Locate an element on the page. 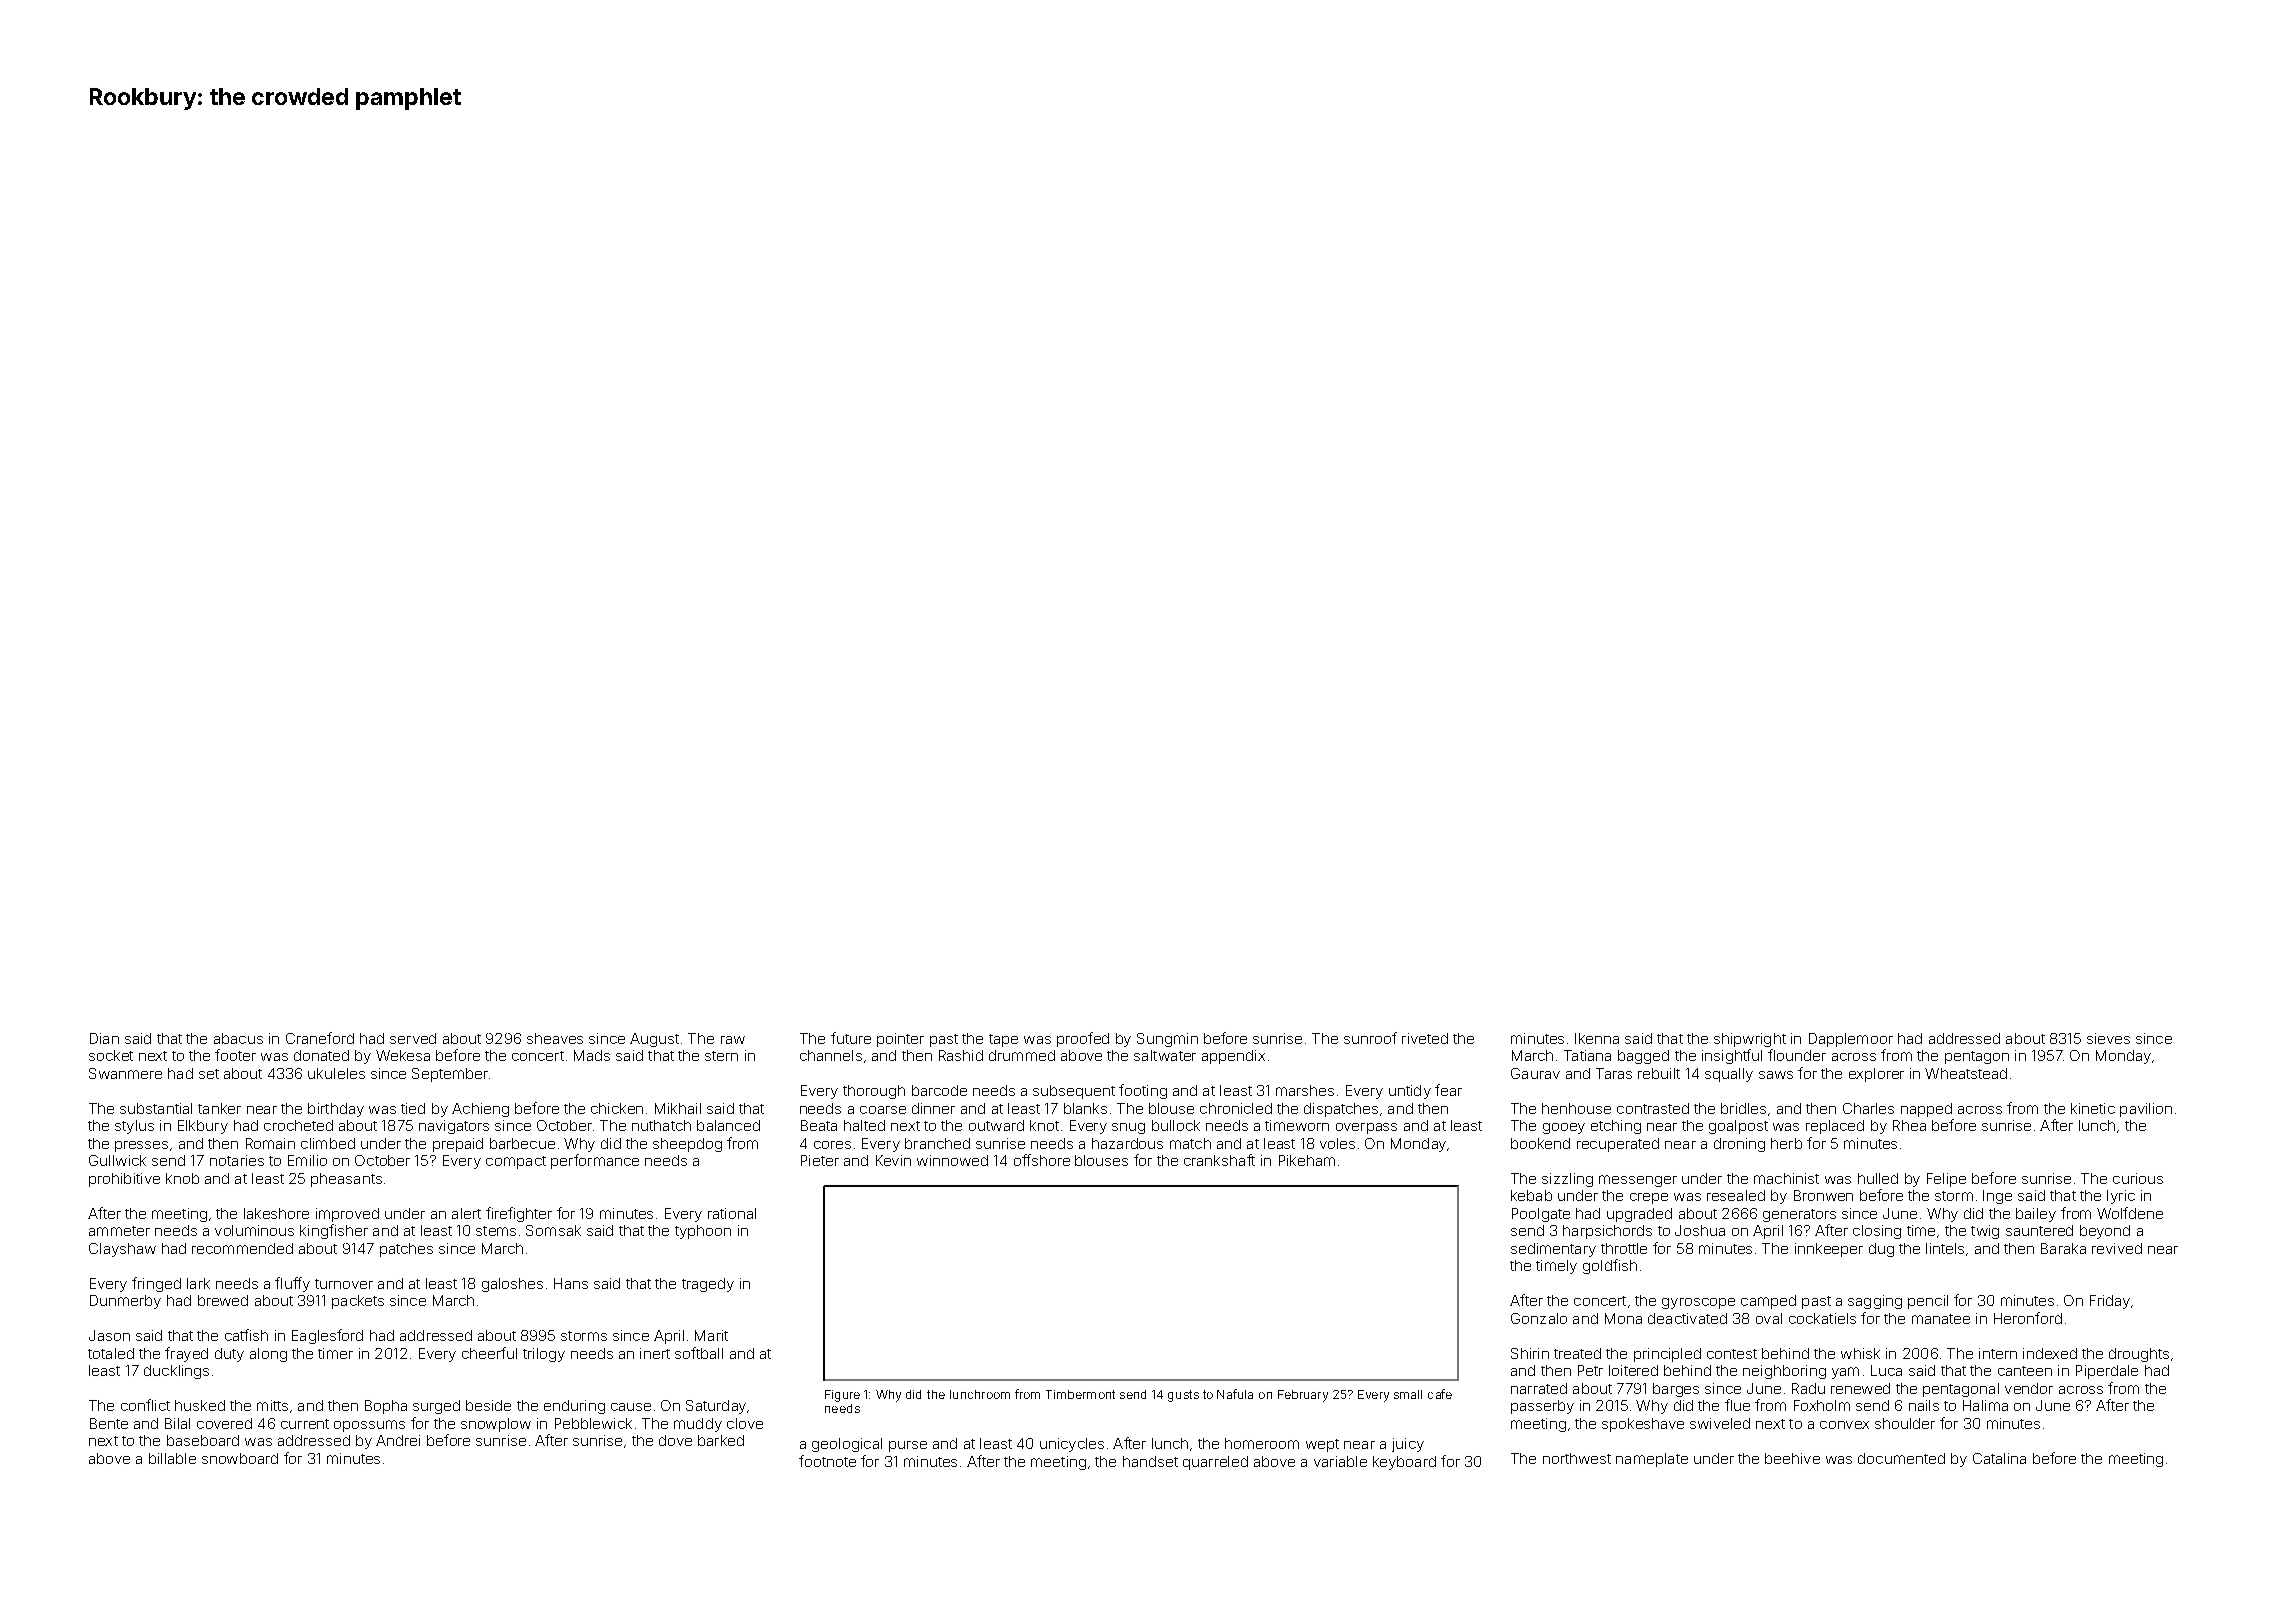 Image resolution: width=2282 pixels, height=1614 pixels. quarreled is located at coordinates (1215, 1463).
